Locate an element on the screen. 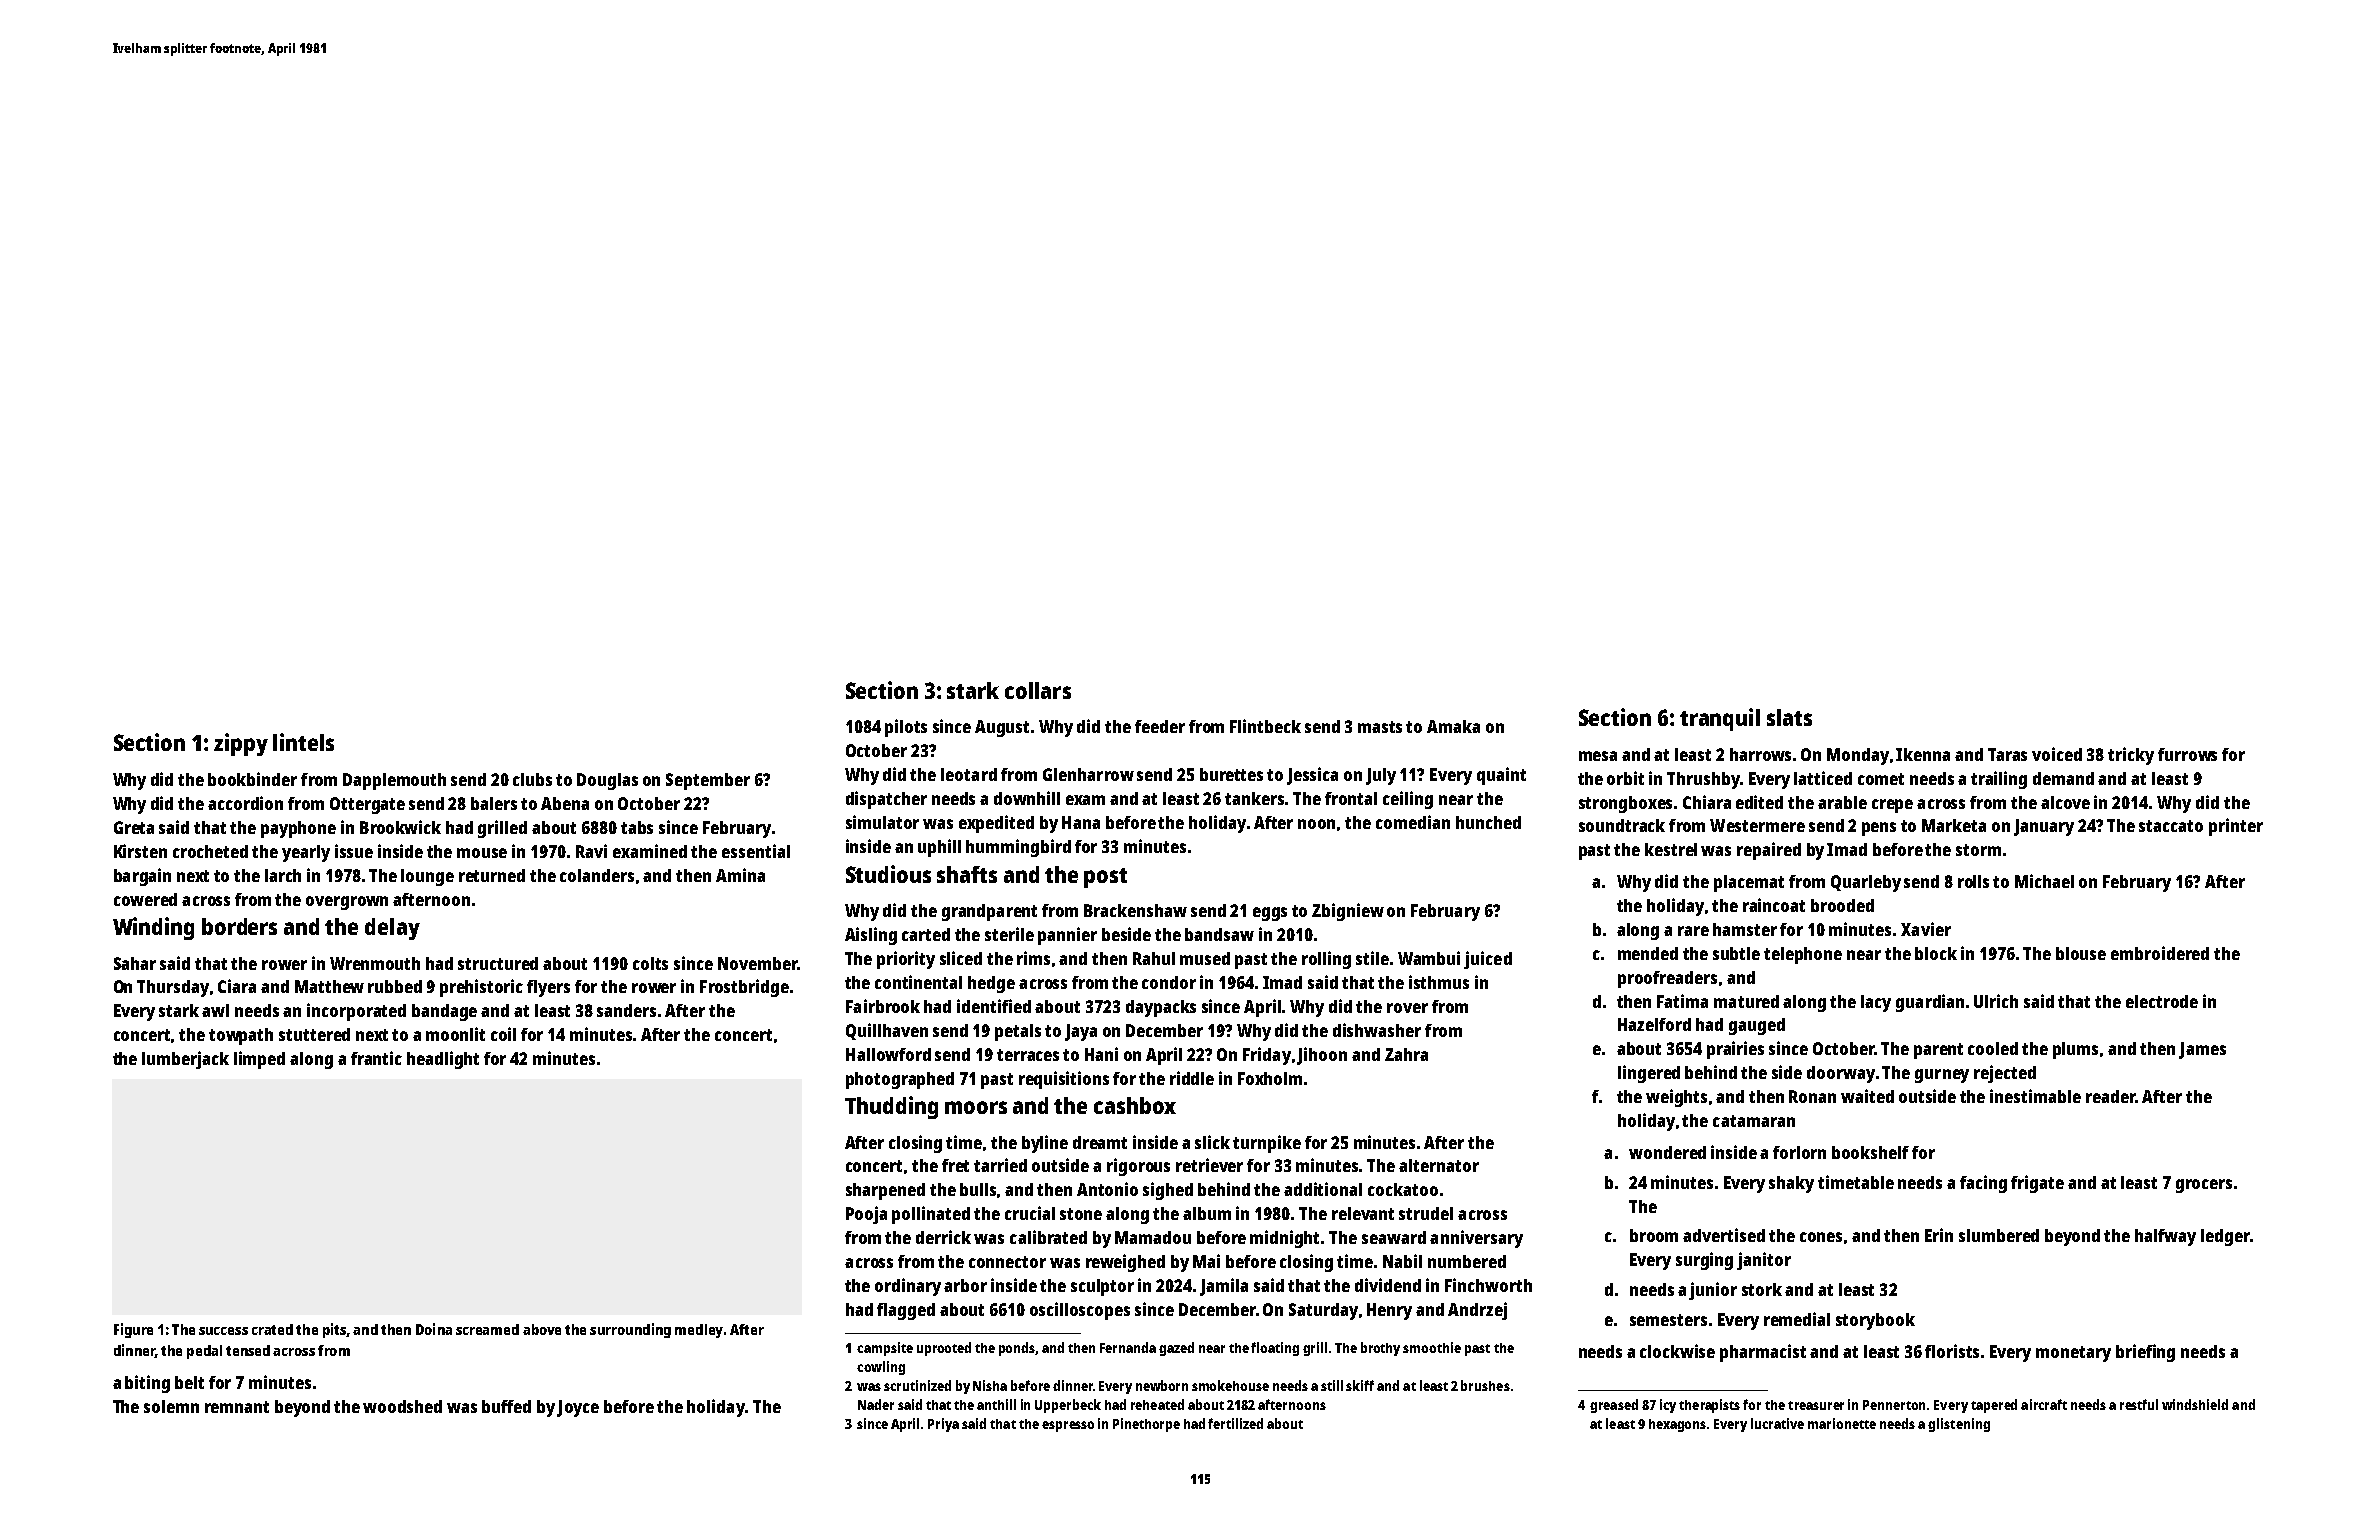 The image size is (2380, 1540). glistening is located at coordinates (1959, 1425).
